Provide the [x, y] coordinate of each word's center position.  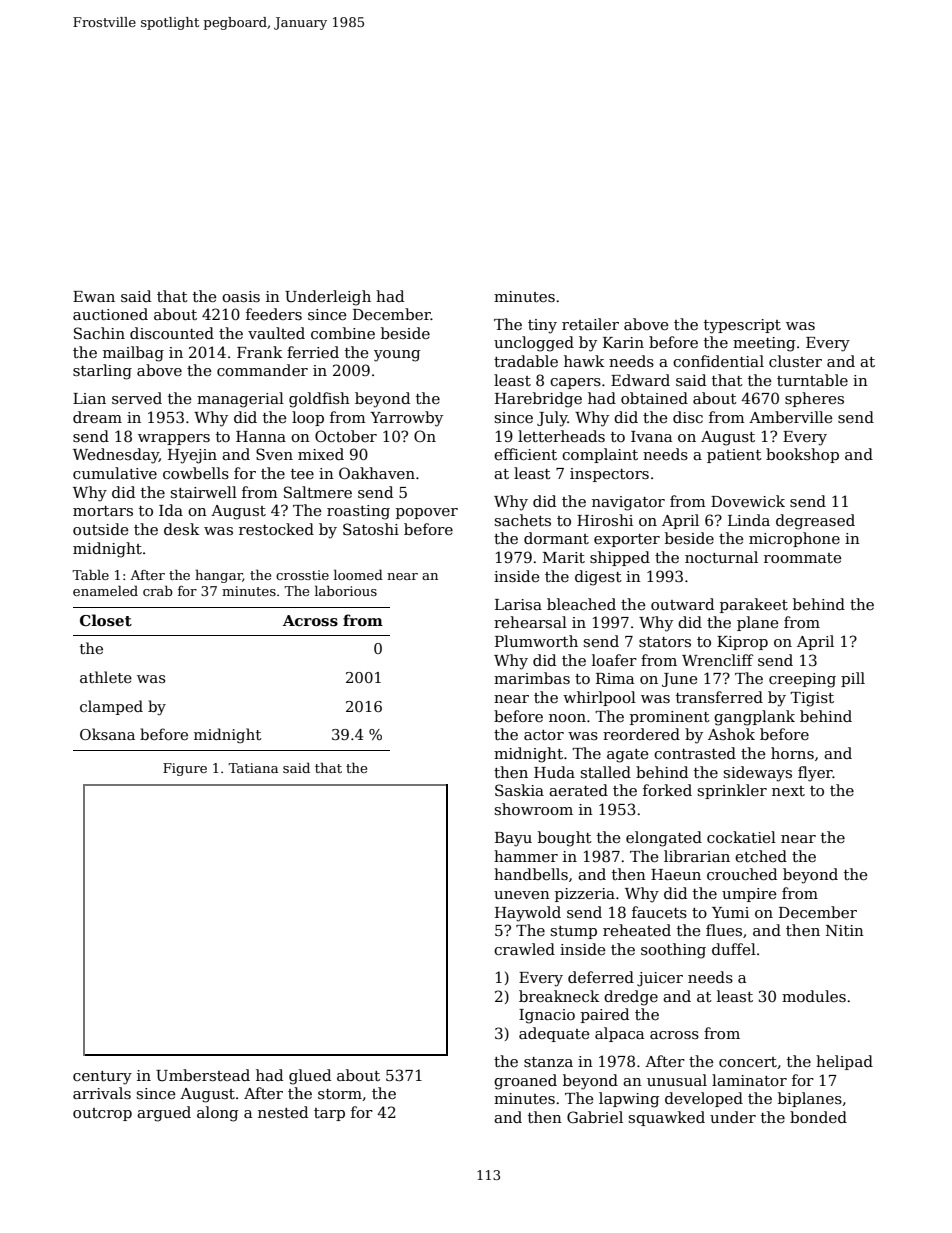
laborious [346, 590]
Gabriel [595, 1117]
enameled [105, 590]
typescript [742, 326]
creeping [802, 680]
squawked [667, 1118]
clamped [111, 707]
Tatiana [253, 768]
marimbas [532, 678]
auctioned [110, 314]
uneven [522, 895]
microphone [794, 539]
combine [343, 333]
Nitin [845, 930]
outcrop [102, 1114]
